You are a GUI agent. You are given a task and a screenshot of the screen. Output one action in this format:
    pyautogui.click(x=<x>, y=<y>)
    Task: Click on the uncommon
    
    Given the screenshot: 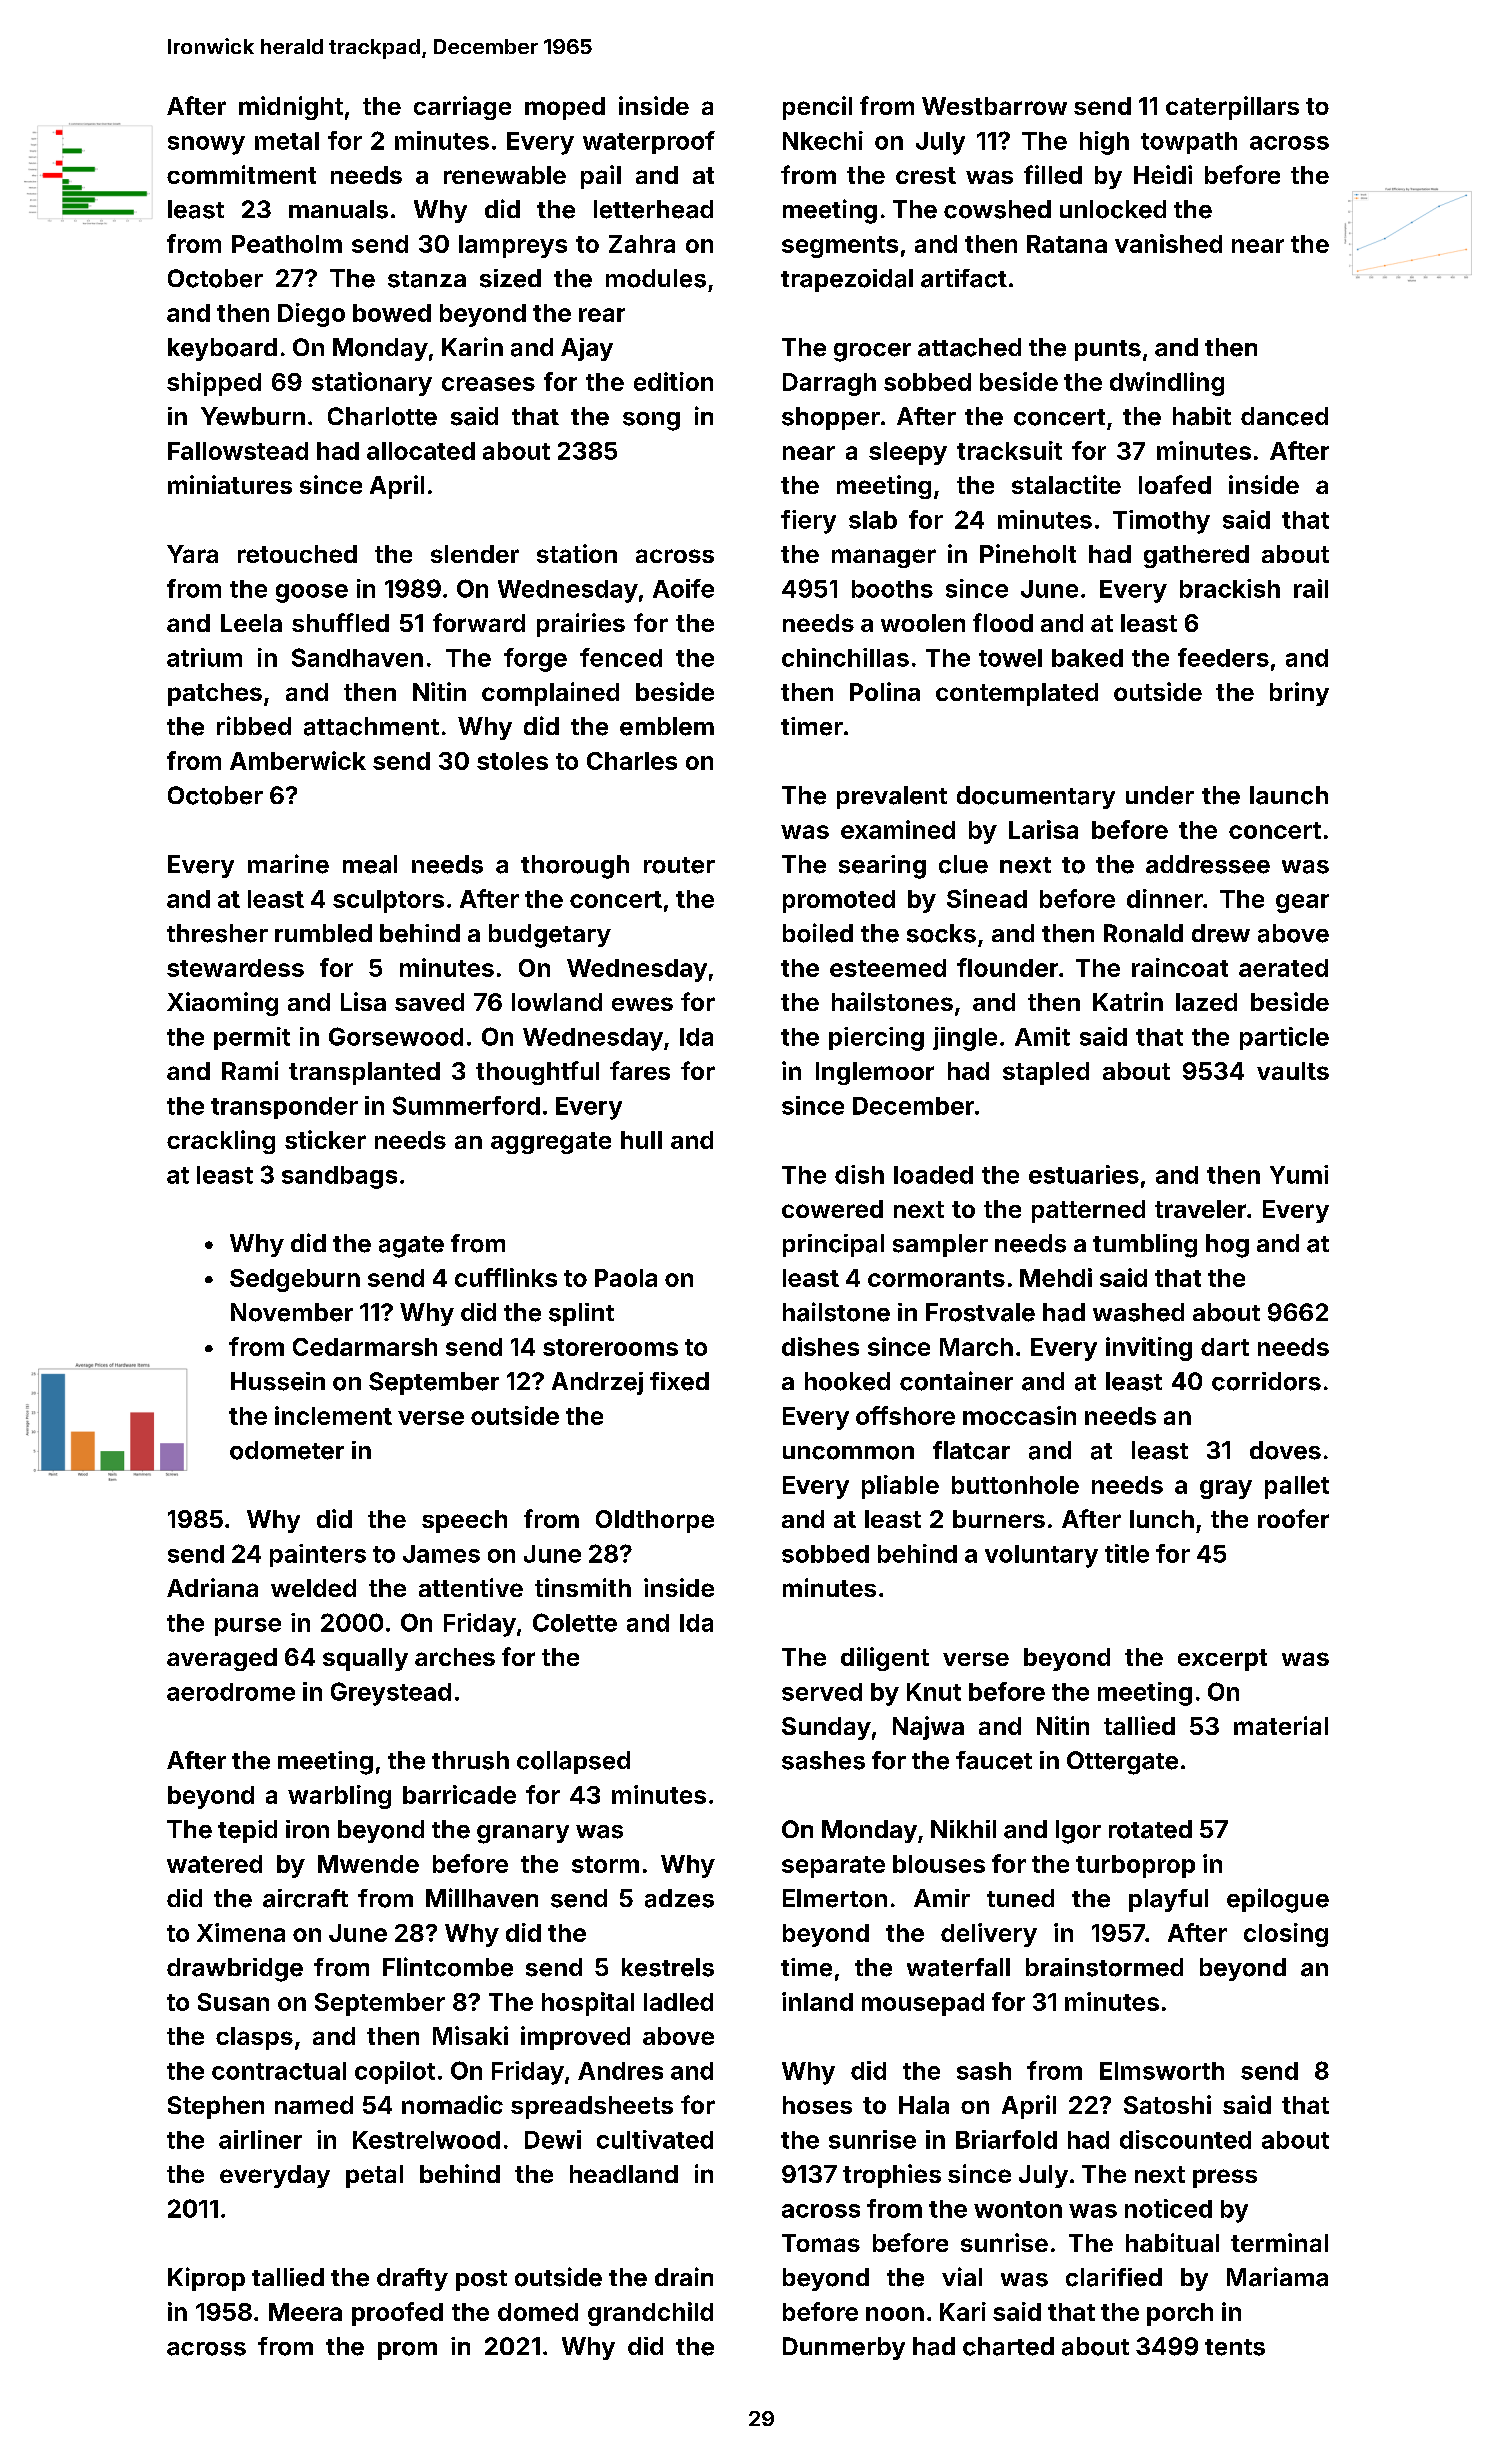 What is the action you would take?
    pyautogui.click(x=848, y=1453)
